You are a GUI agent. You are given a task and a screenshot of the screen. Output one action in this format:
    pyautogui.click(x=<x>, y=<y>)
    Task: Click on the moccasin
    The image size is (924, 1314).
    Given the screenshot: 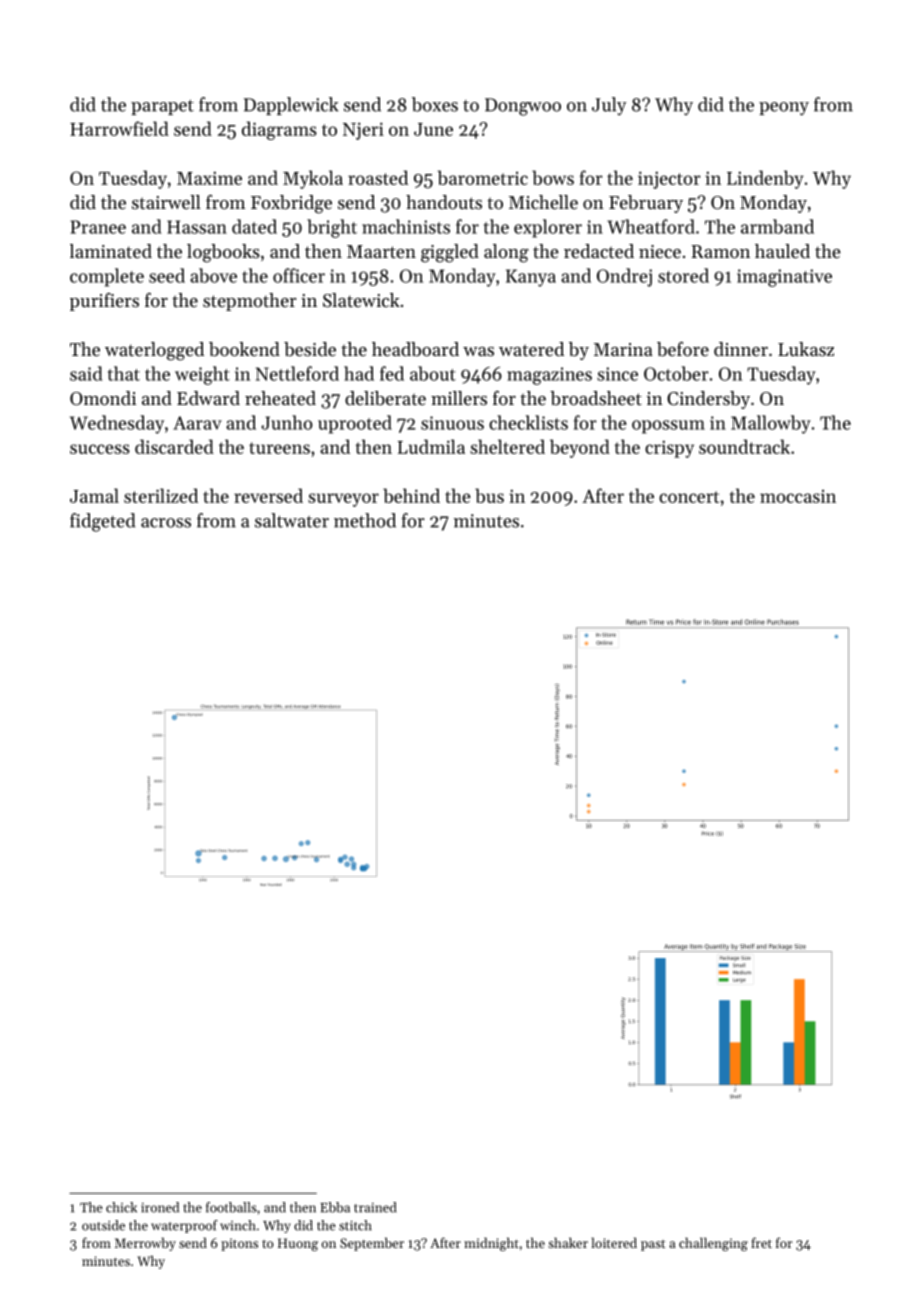 What is the action you would take?
    pyautogui.click(x=798, y=496)
